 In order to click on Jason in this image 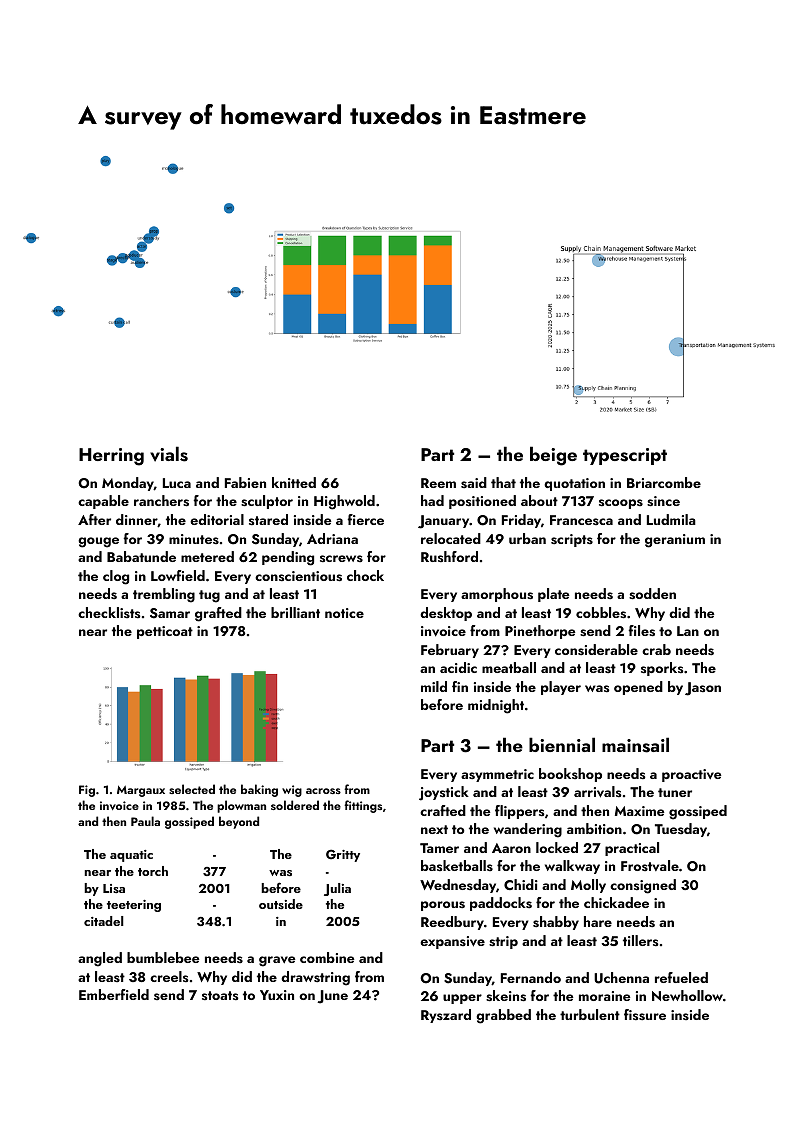, I will do `click(703, 689)`.
